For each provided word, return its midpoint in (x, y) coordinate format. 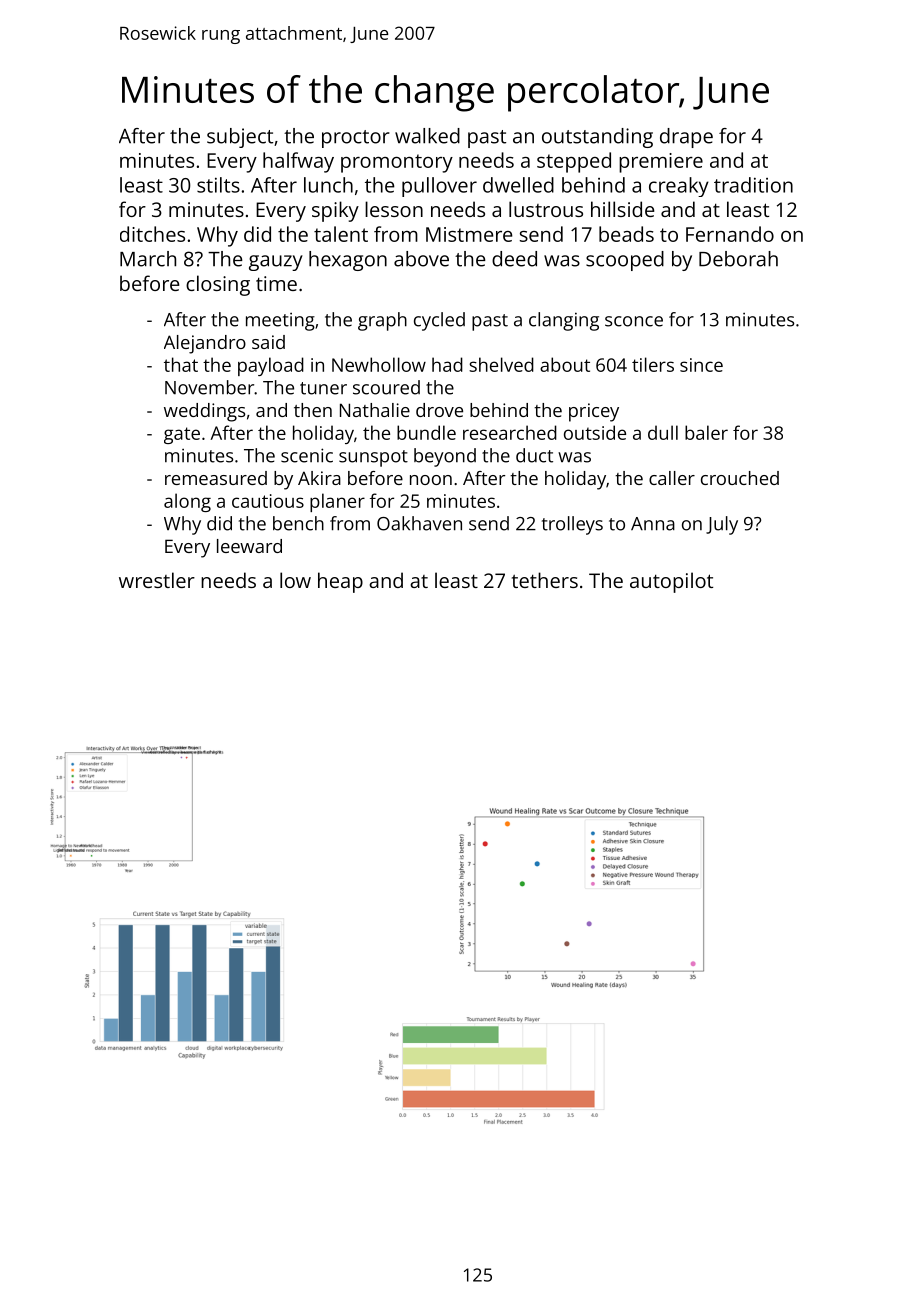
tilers (653, 364)
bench (298, 523)
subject (240, 138)
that (181, 364)
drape (686, 138)
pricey (594, 412)
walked (427, 136)
